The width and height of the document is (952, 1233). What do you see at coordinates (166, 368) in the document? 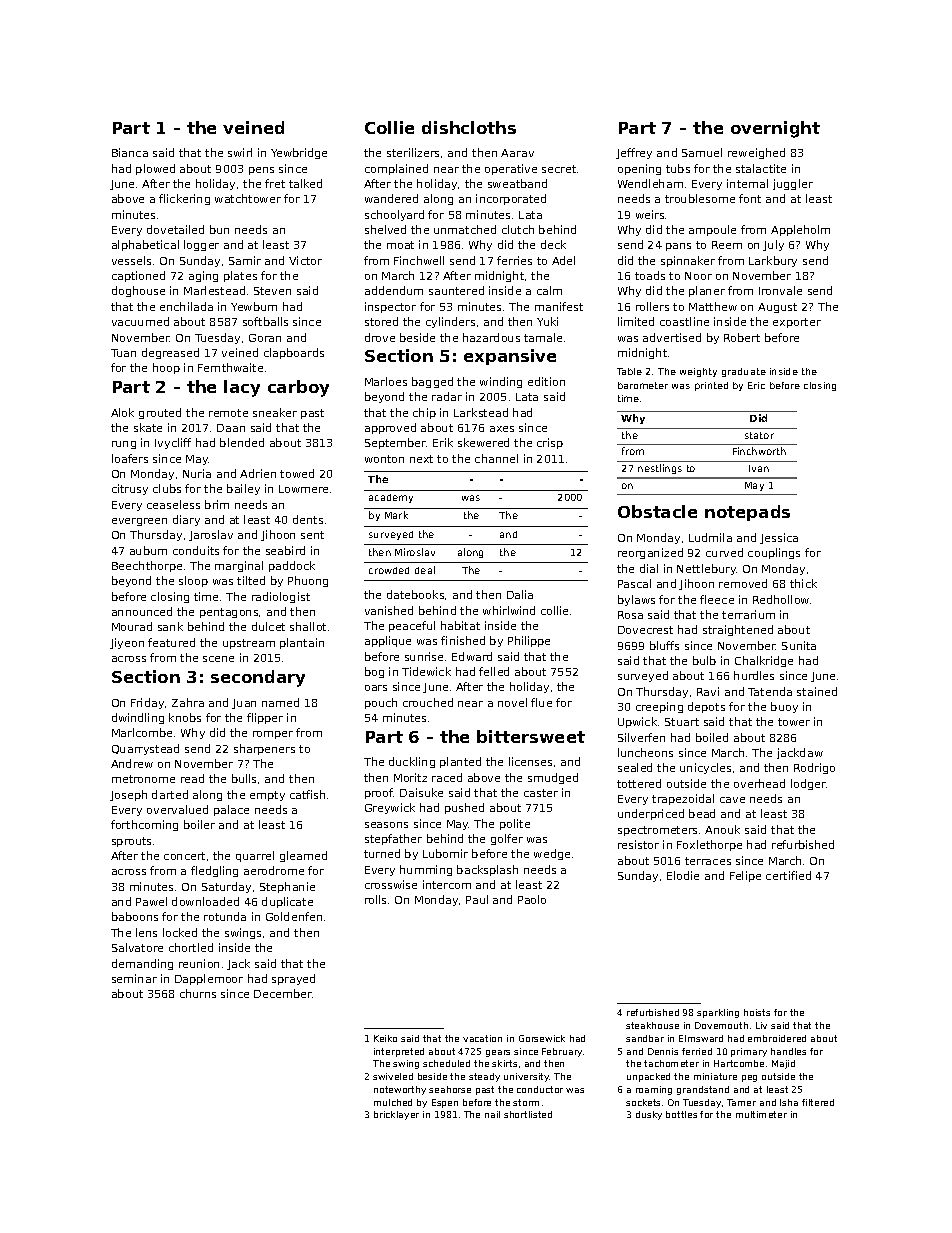
I see `hoop` at bounding box center [166, 368].
